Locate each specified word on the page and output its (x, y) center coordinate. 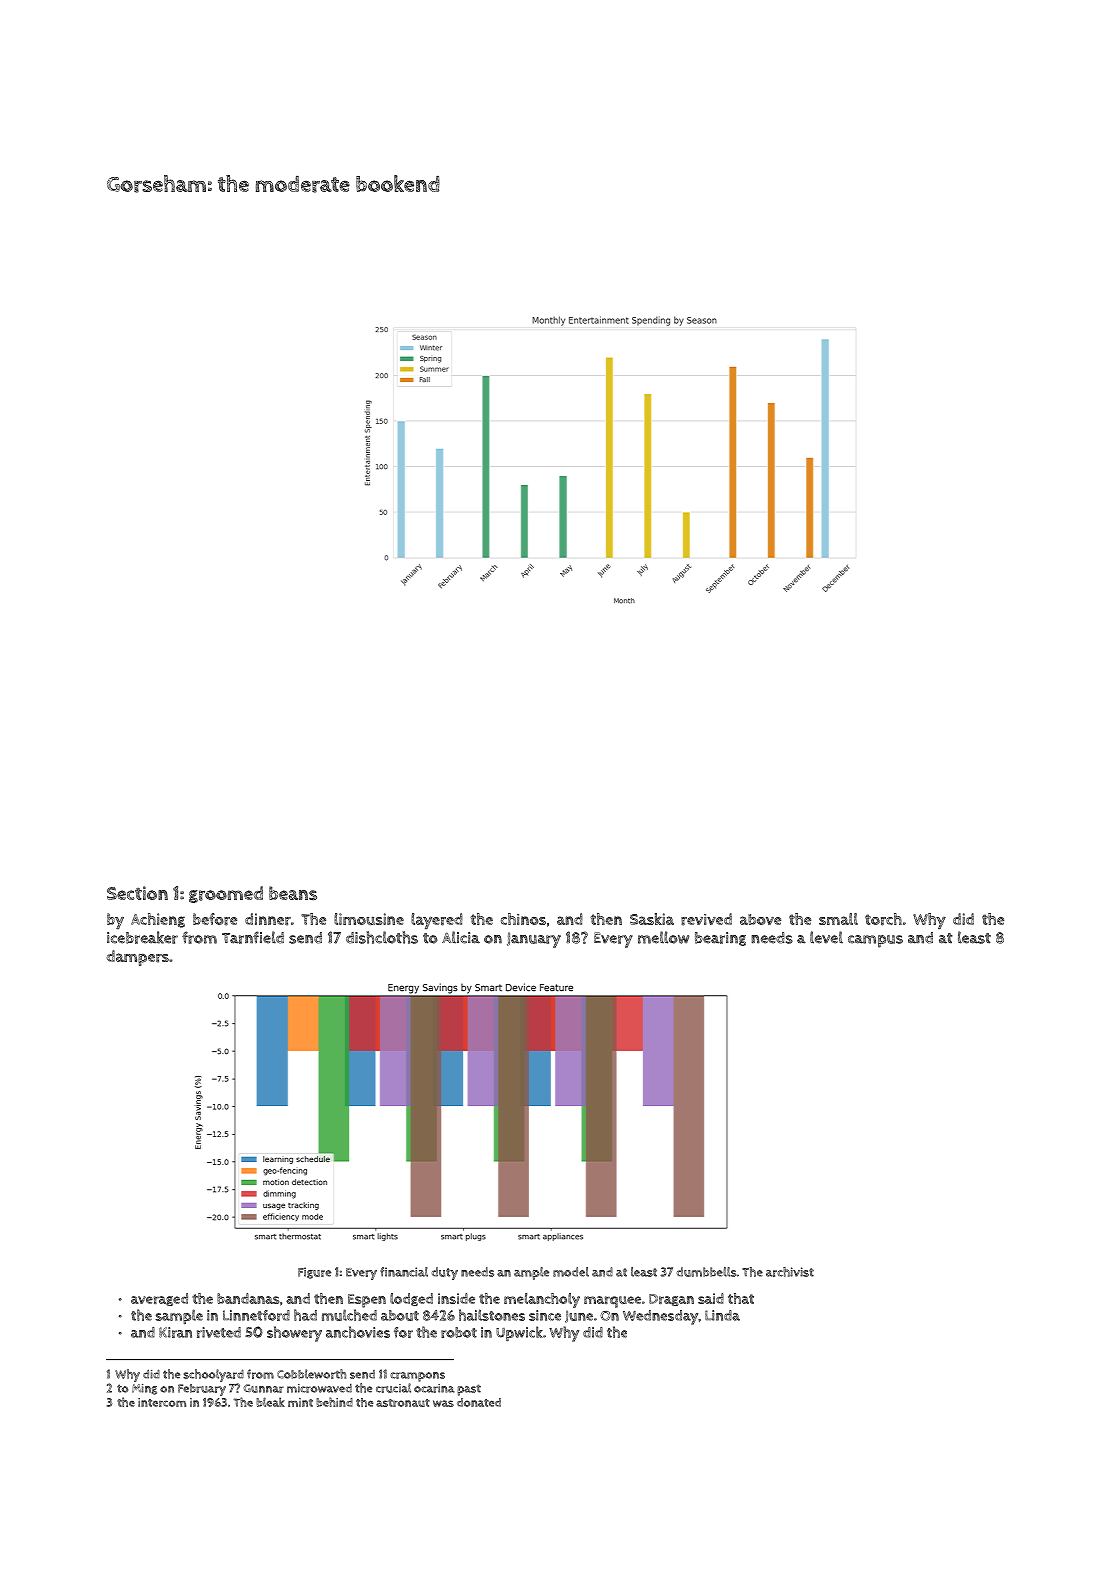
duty (445, 1273)
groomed (226, 894)
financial (404, 1272)
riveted (219, 1332)
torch (883, 919)
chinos (523, 919)
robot (459, 1332)
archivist (790, 1272)
